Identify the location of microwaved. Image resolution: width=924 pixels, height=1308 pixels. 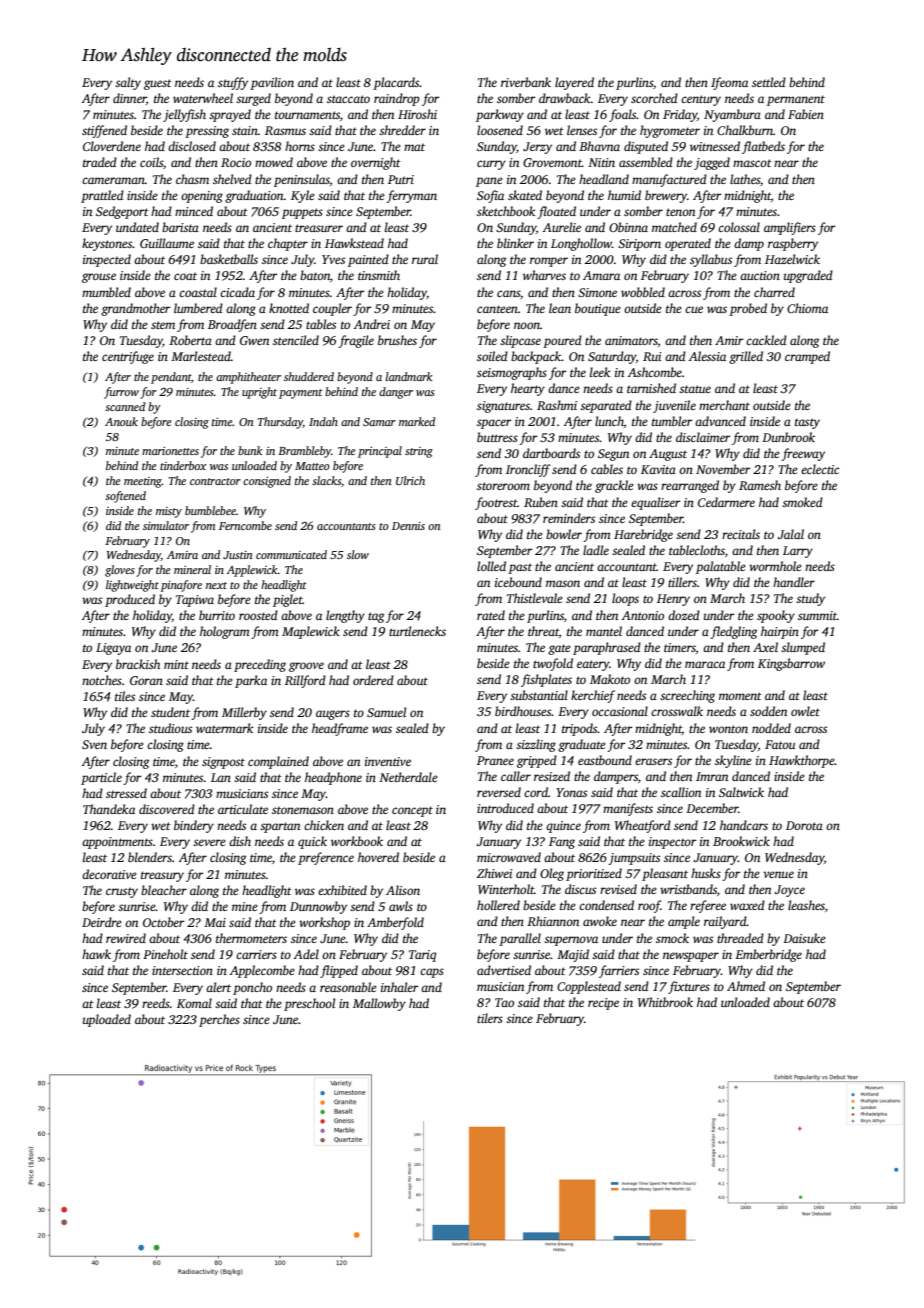
(509, 857).
